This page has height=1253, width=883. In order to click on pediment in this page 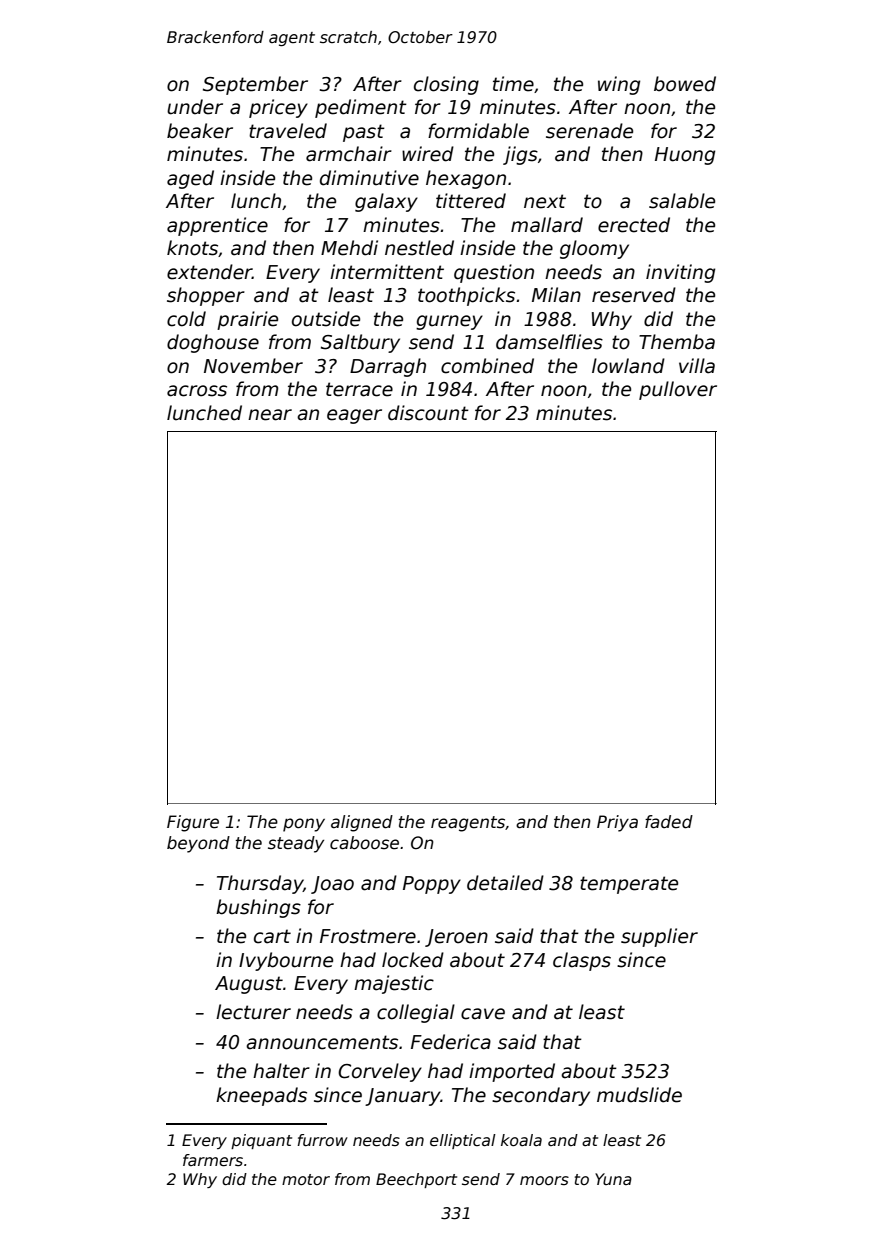, I will do `click(361, 108)`.
